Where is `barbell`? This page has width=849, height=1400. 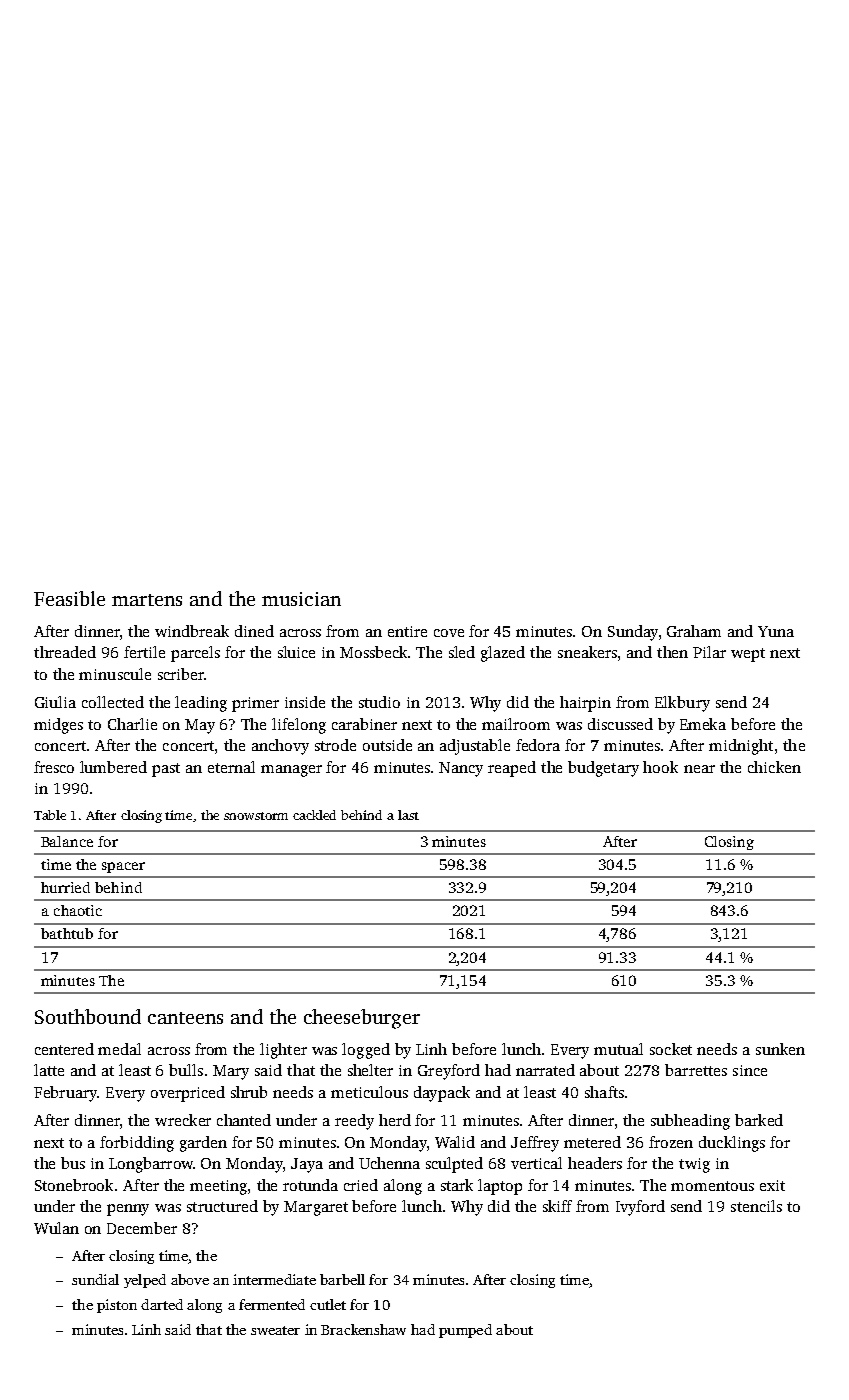 barbell is located at coordinates (342, 1279).
